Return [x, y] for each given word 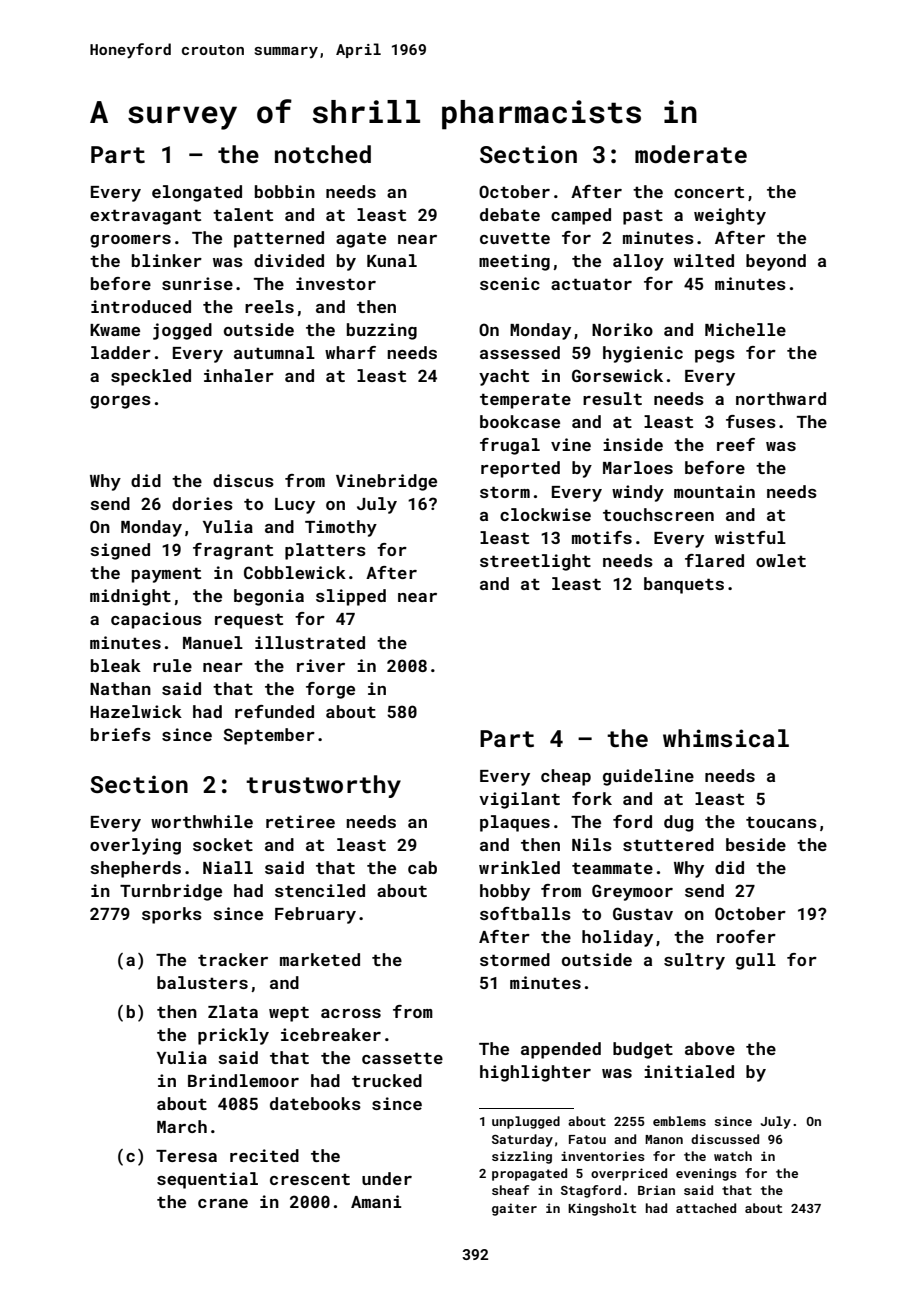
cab [422, 867]
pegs [715, 356]
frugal [510, 446]
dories [202, 503]
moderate [691, 154]
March [182, 1126]
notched [323, 154]
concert [709, 192]
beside [756, 844]
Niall [228, 867]
